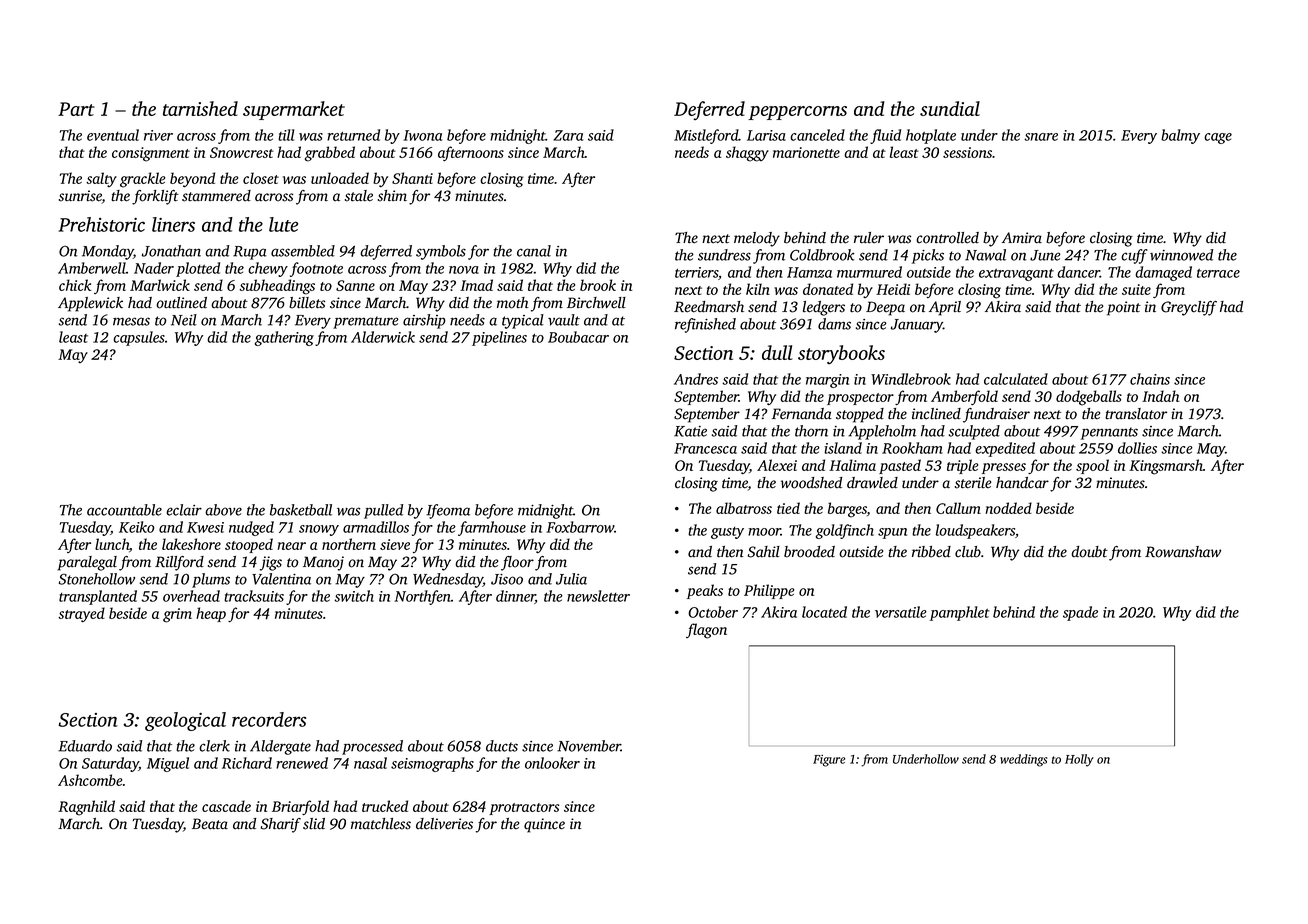  What do you see at coordinates (829, 761) in the screenshot?
I see `Figure` at bounding box center [829, 761].
